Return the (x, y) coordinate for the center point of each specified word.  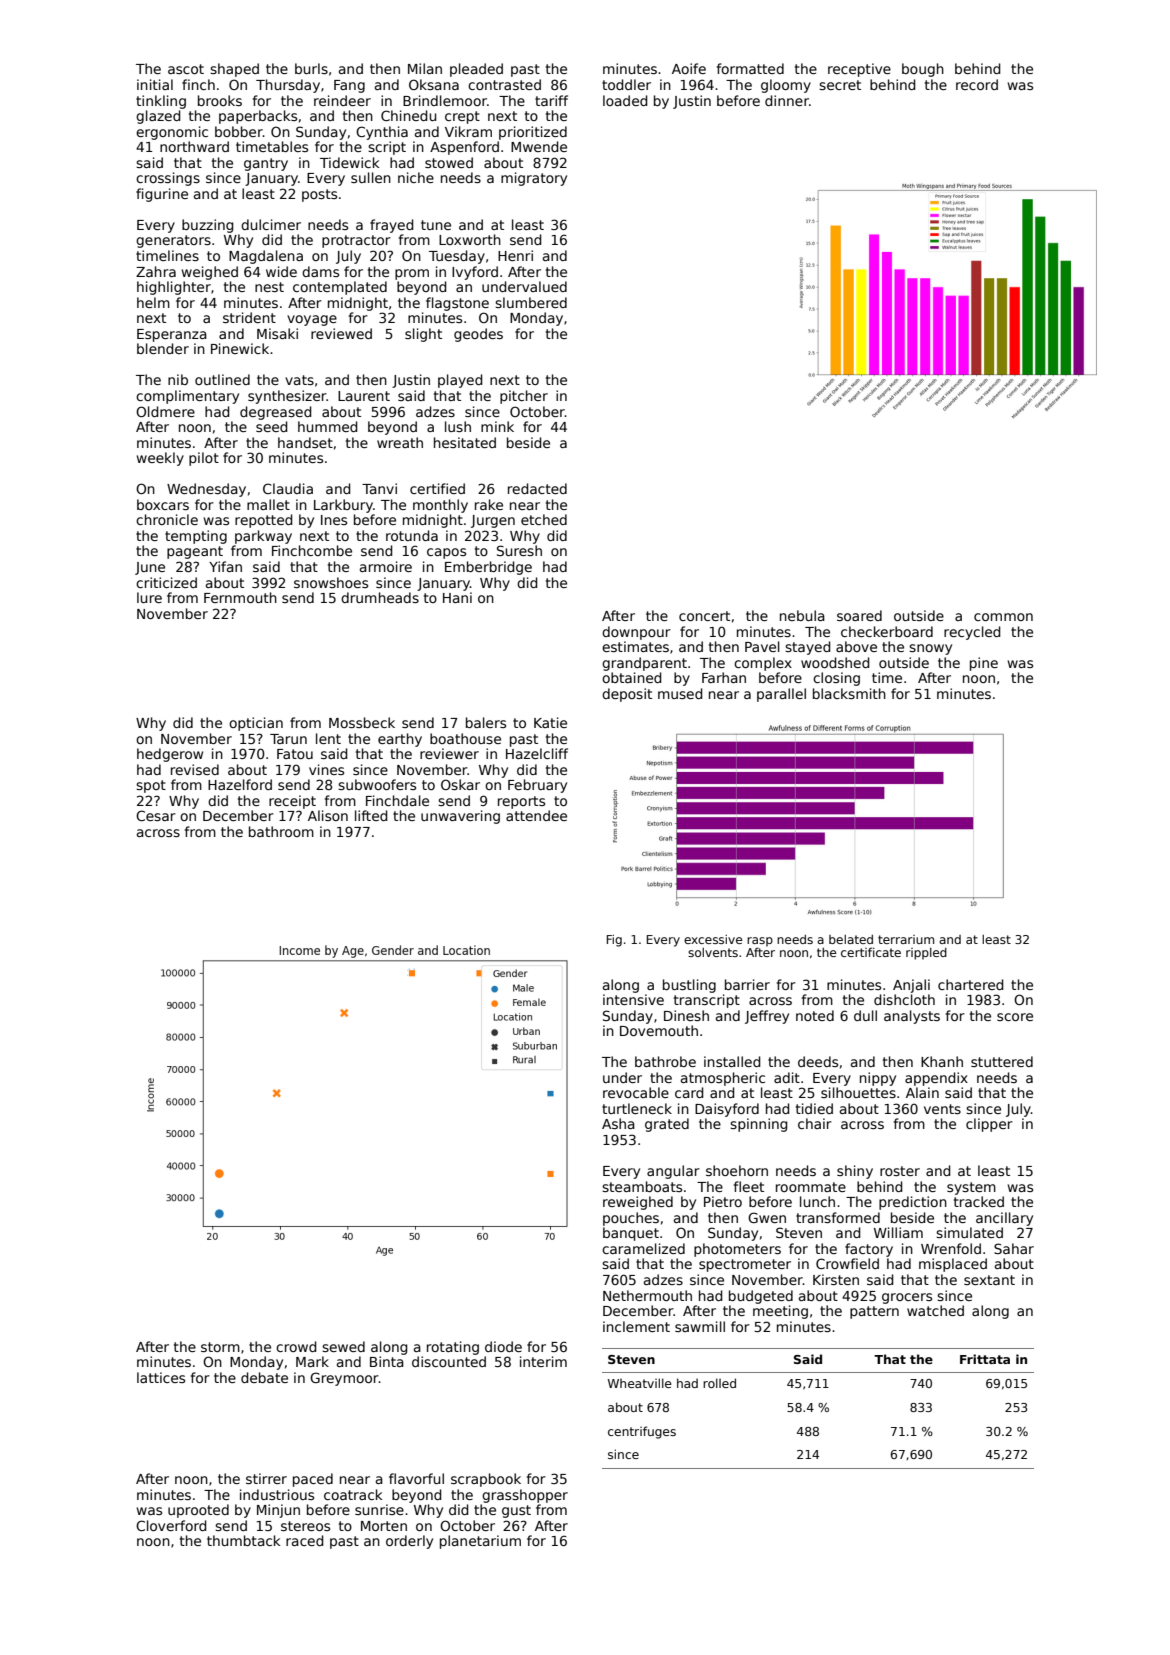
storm (220, 1347)
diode (503, 1346)
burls (311, 68)
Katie (550, 722)
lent (328, 738)
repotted (264, 521)
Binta (387, 1361)
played (460, 381)
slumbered (531, 302)
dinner (787, 100)
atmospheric (723, 1079)
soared (859, 615)
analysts (912, 1017)
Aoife (689, 68)
